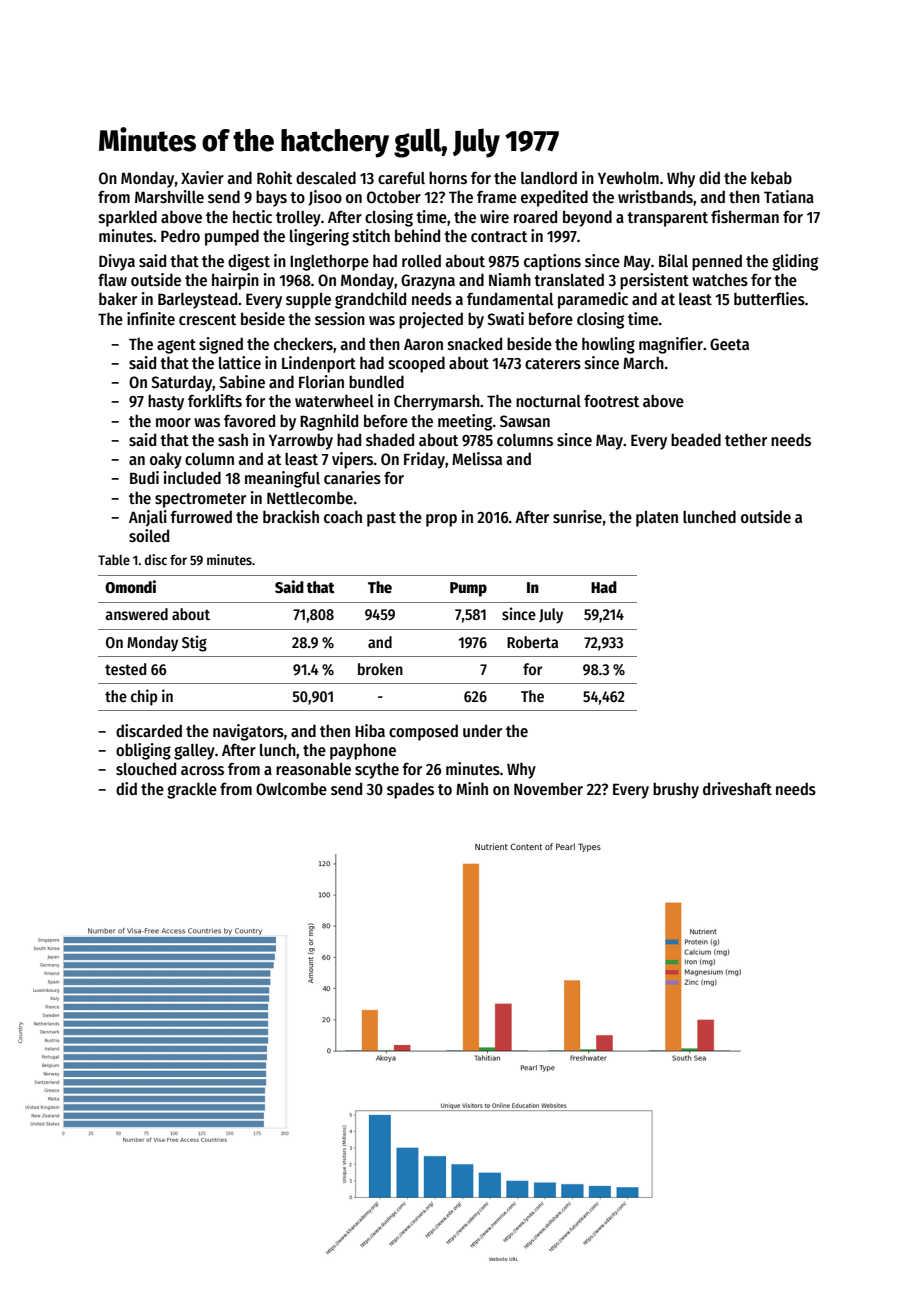 The image size is (924, 1308). What do you see at coordinates (202, 177) in the screenshot?
I see `Xavier` at bounding box center [202, 177].
